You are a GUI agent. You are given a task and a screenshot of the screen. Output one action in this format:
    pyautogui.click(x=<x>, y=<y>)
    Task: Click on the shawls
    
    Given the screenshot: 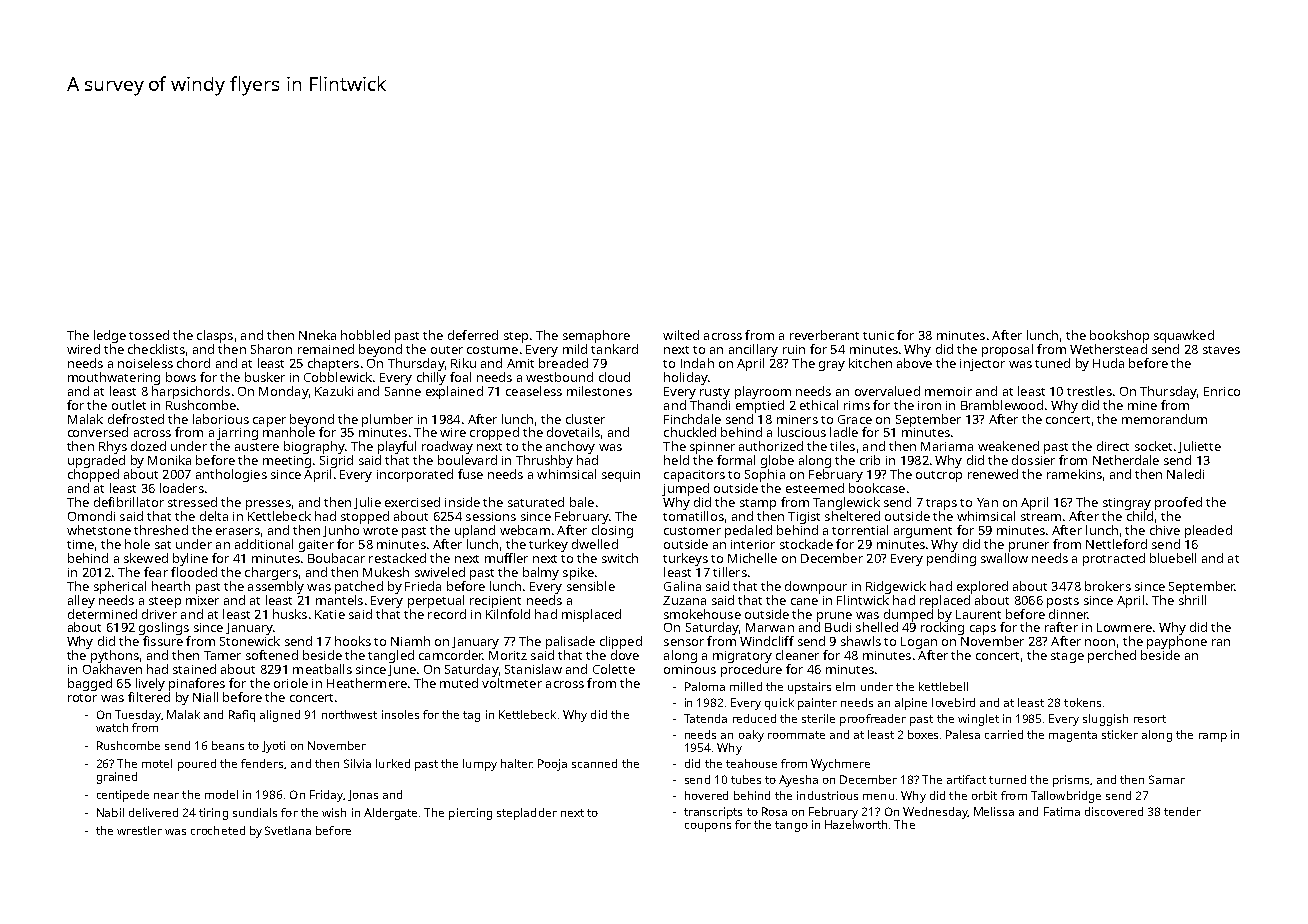 What is the action you would take?
    pyautogui.click(x=861, y=641)
